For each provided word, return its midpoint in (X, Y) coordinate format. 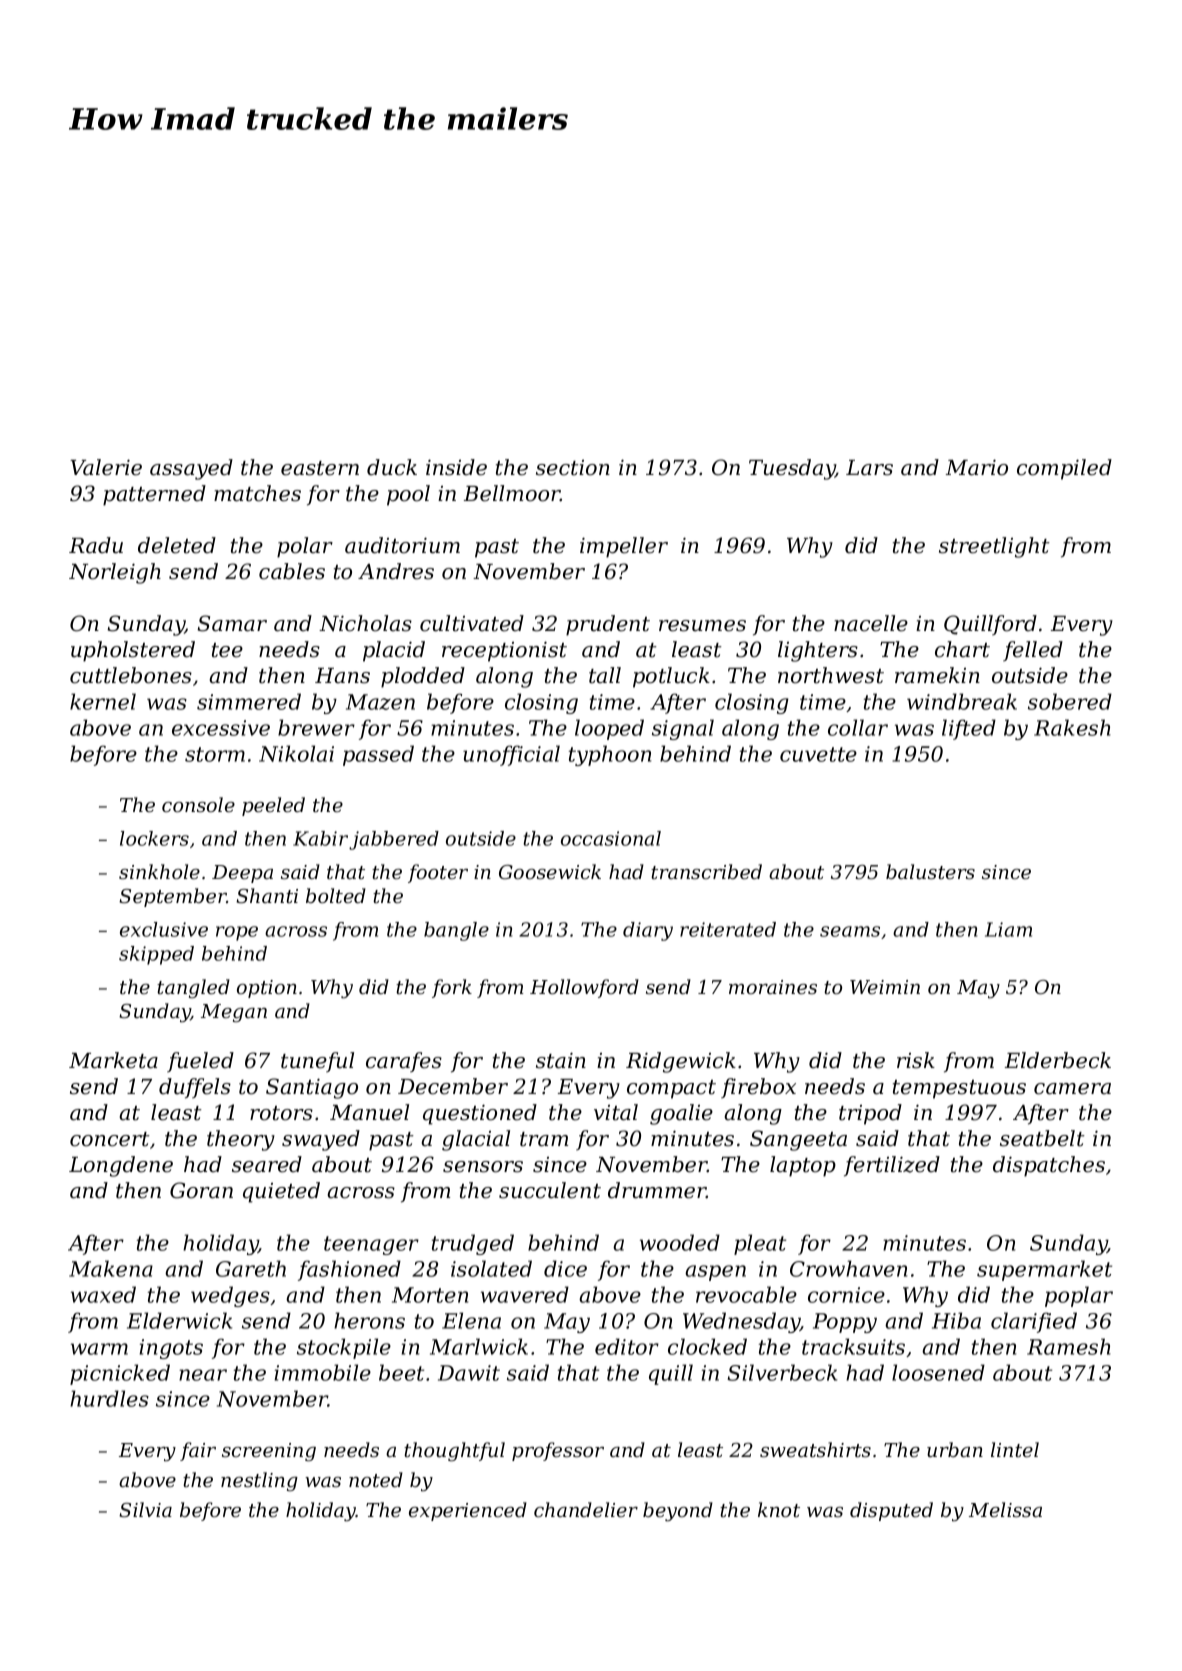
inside (456, 467)
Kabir (320, 838)
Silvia (145, 1509)
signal (683, 729)
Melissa (1005, 1510)
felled (1033, 651)
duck (392, 467)
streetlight (994, 547)
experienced (468, 1511)
